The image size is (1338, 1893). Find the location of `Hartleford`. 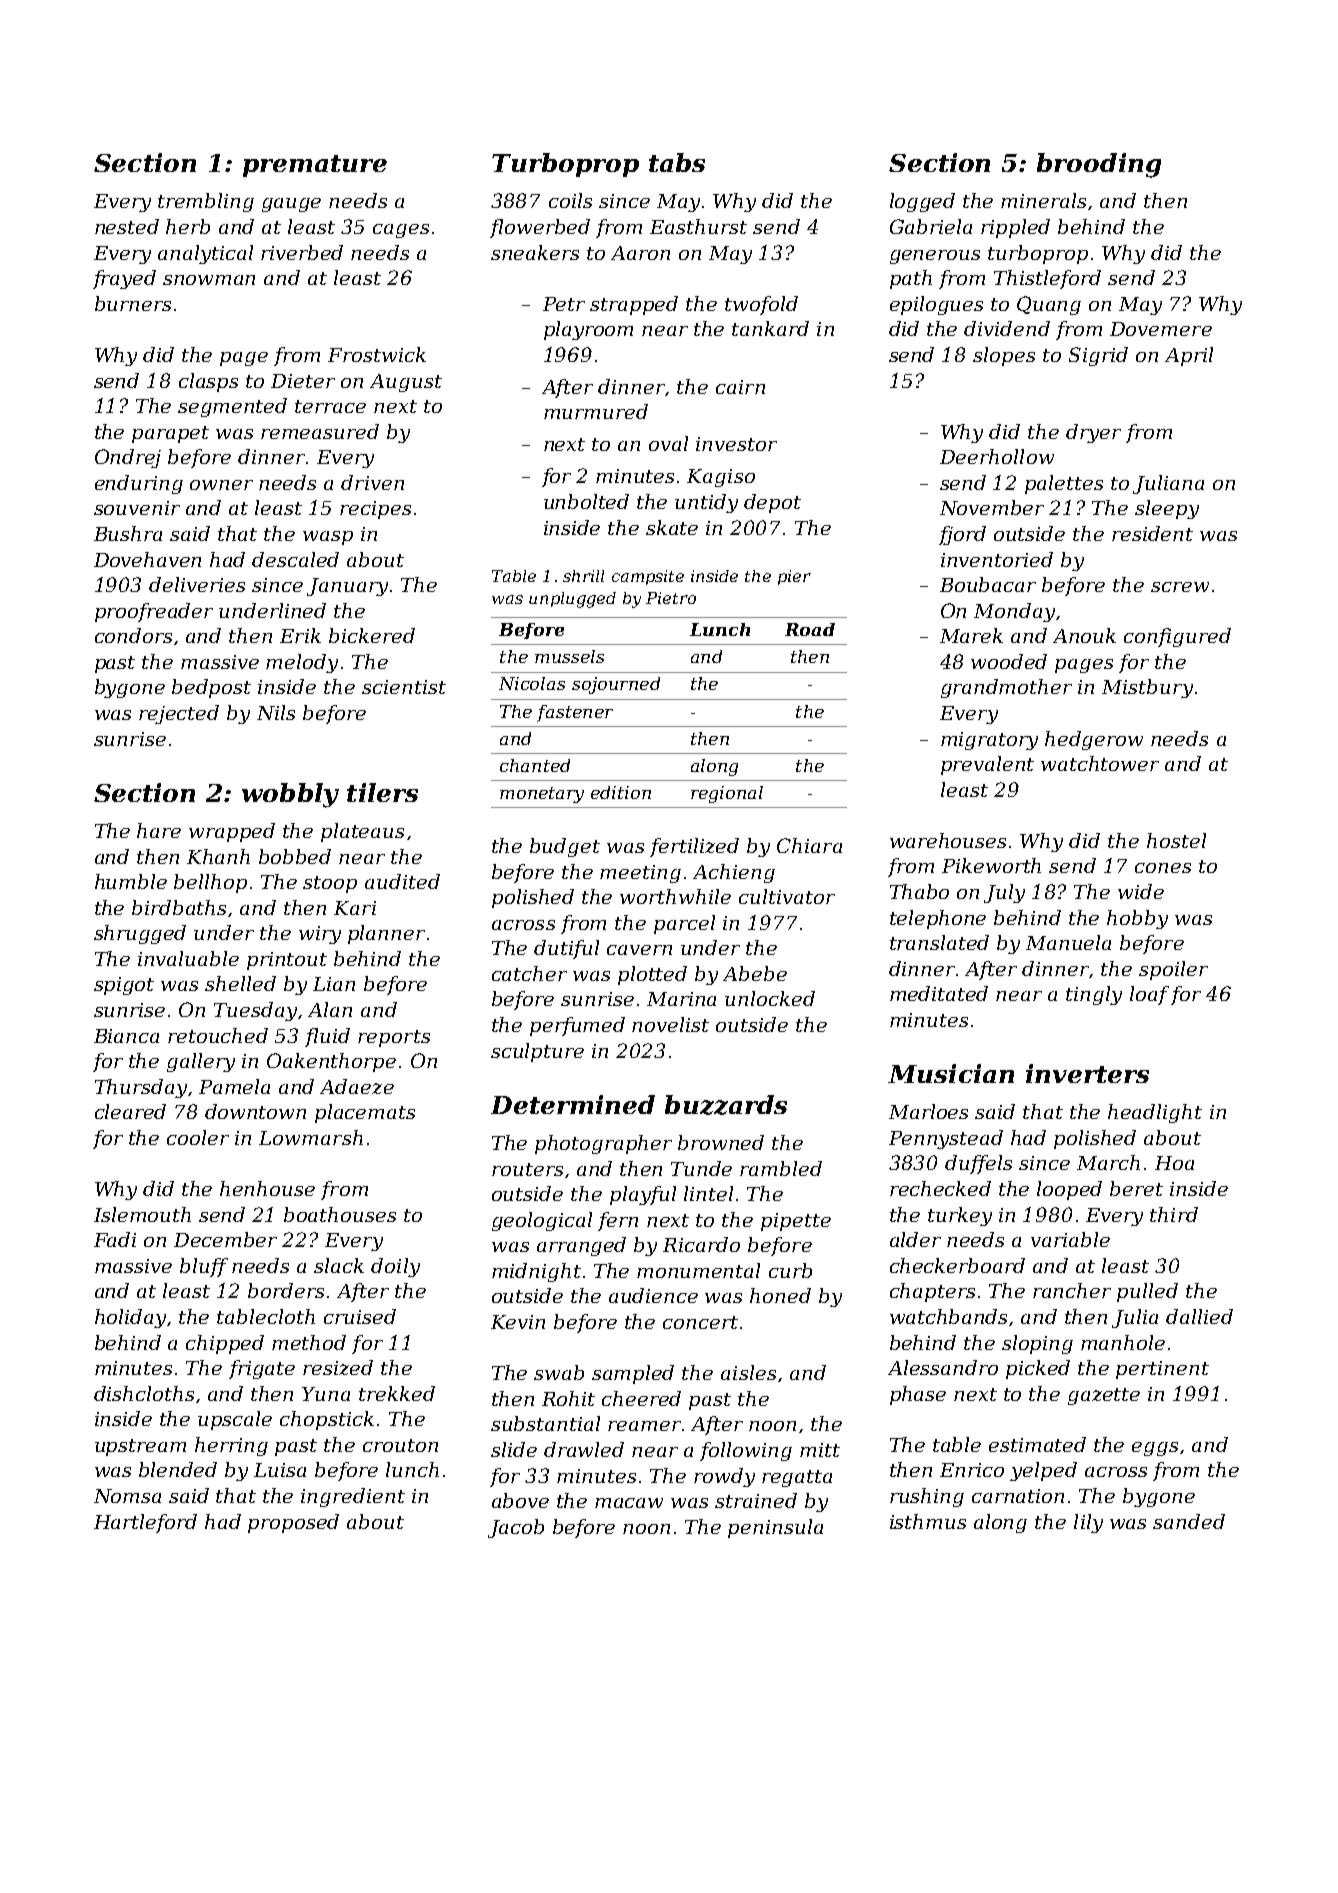

Hartleford is located at coordinates (145, 1523).
